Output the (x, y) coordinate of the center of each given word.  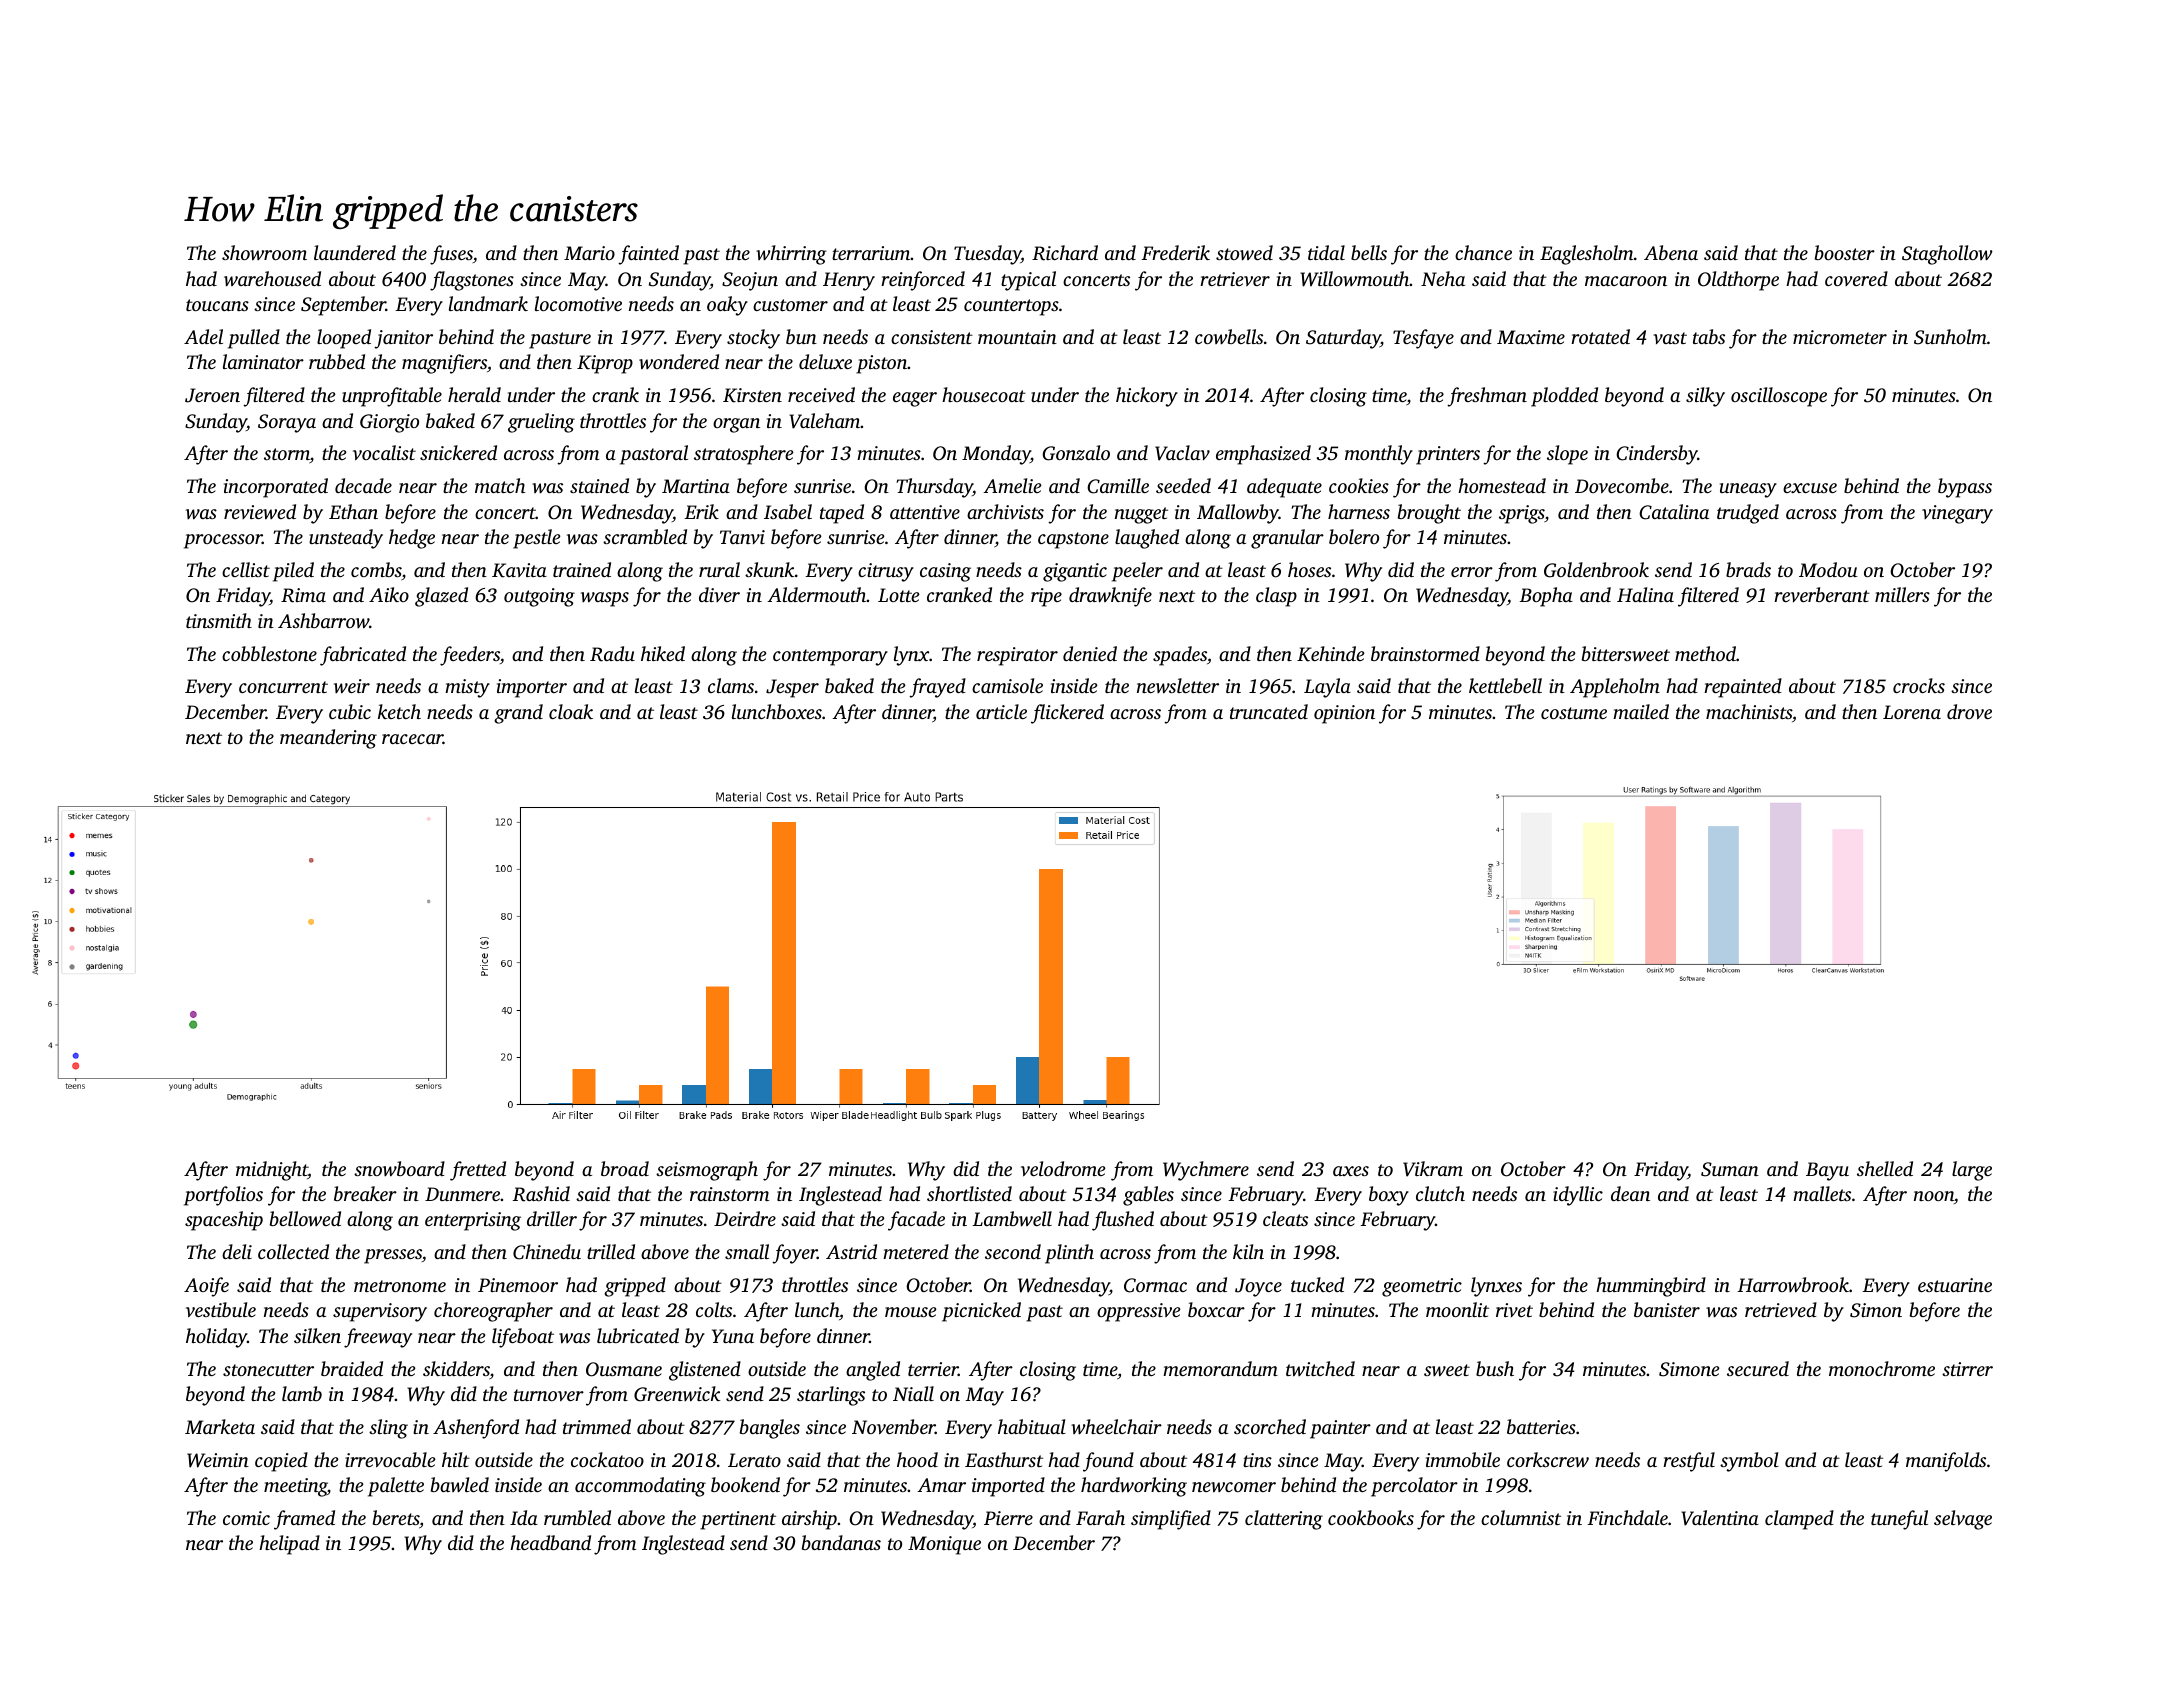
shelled (1885, 1168)
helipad (289, 1545)
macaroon (1626, 281)
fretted (478, 1171)
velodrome (1063, 1168)
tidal (1326, 252)
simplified (1171, 1520)
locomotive (578, 303)
